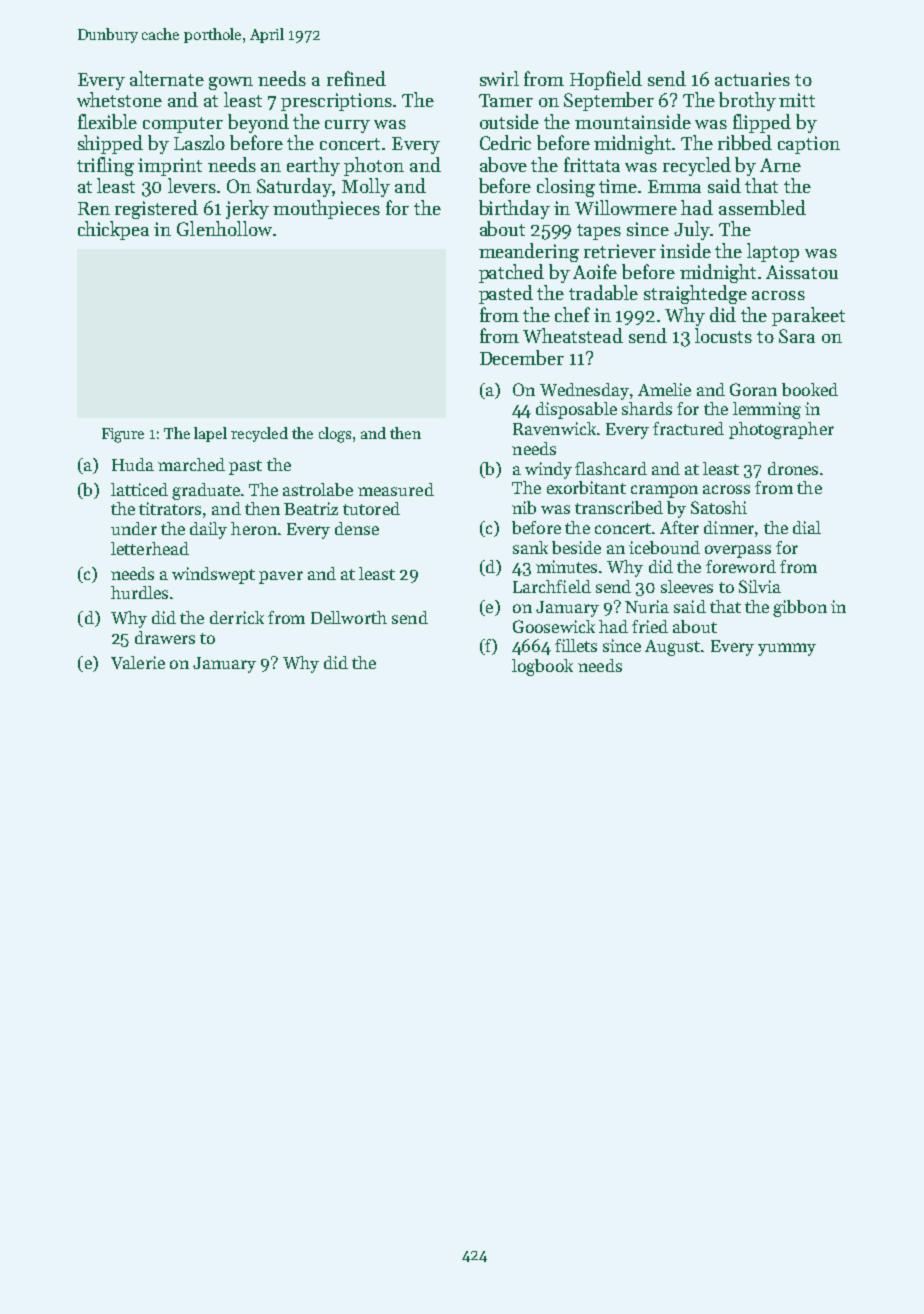 Image resolution: width=924 pixels, height=1314 pixels. I want to click on September, so click(609, 101).
